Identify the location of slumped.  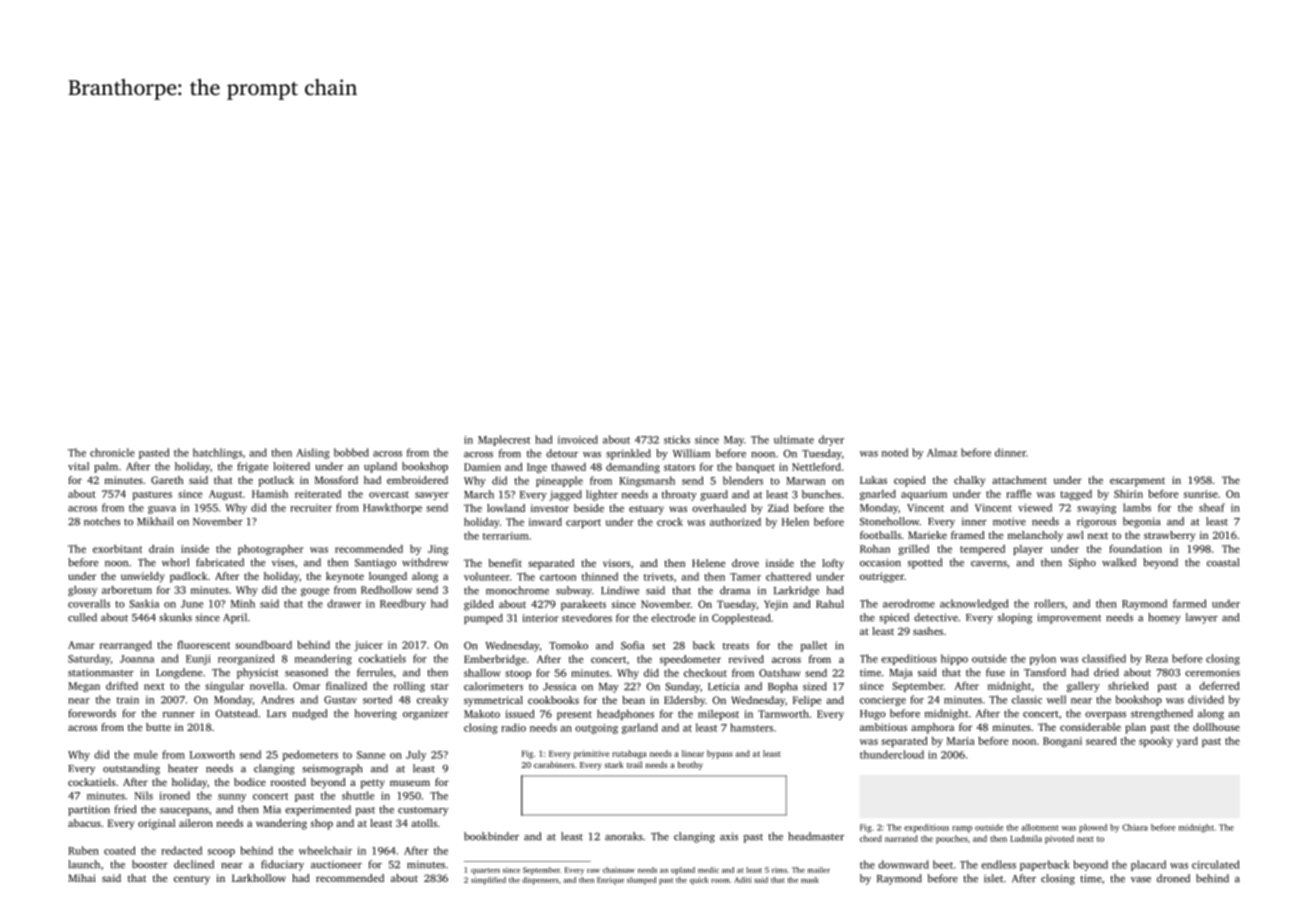
(641, 881).
